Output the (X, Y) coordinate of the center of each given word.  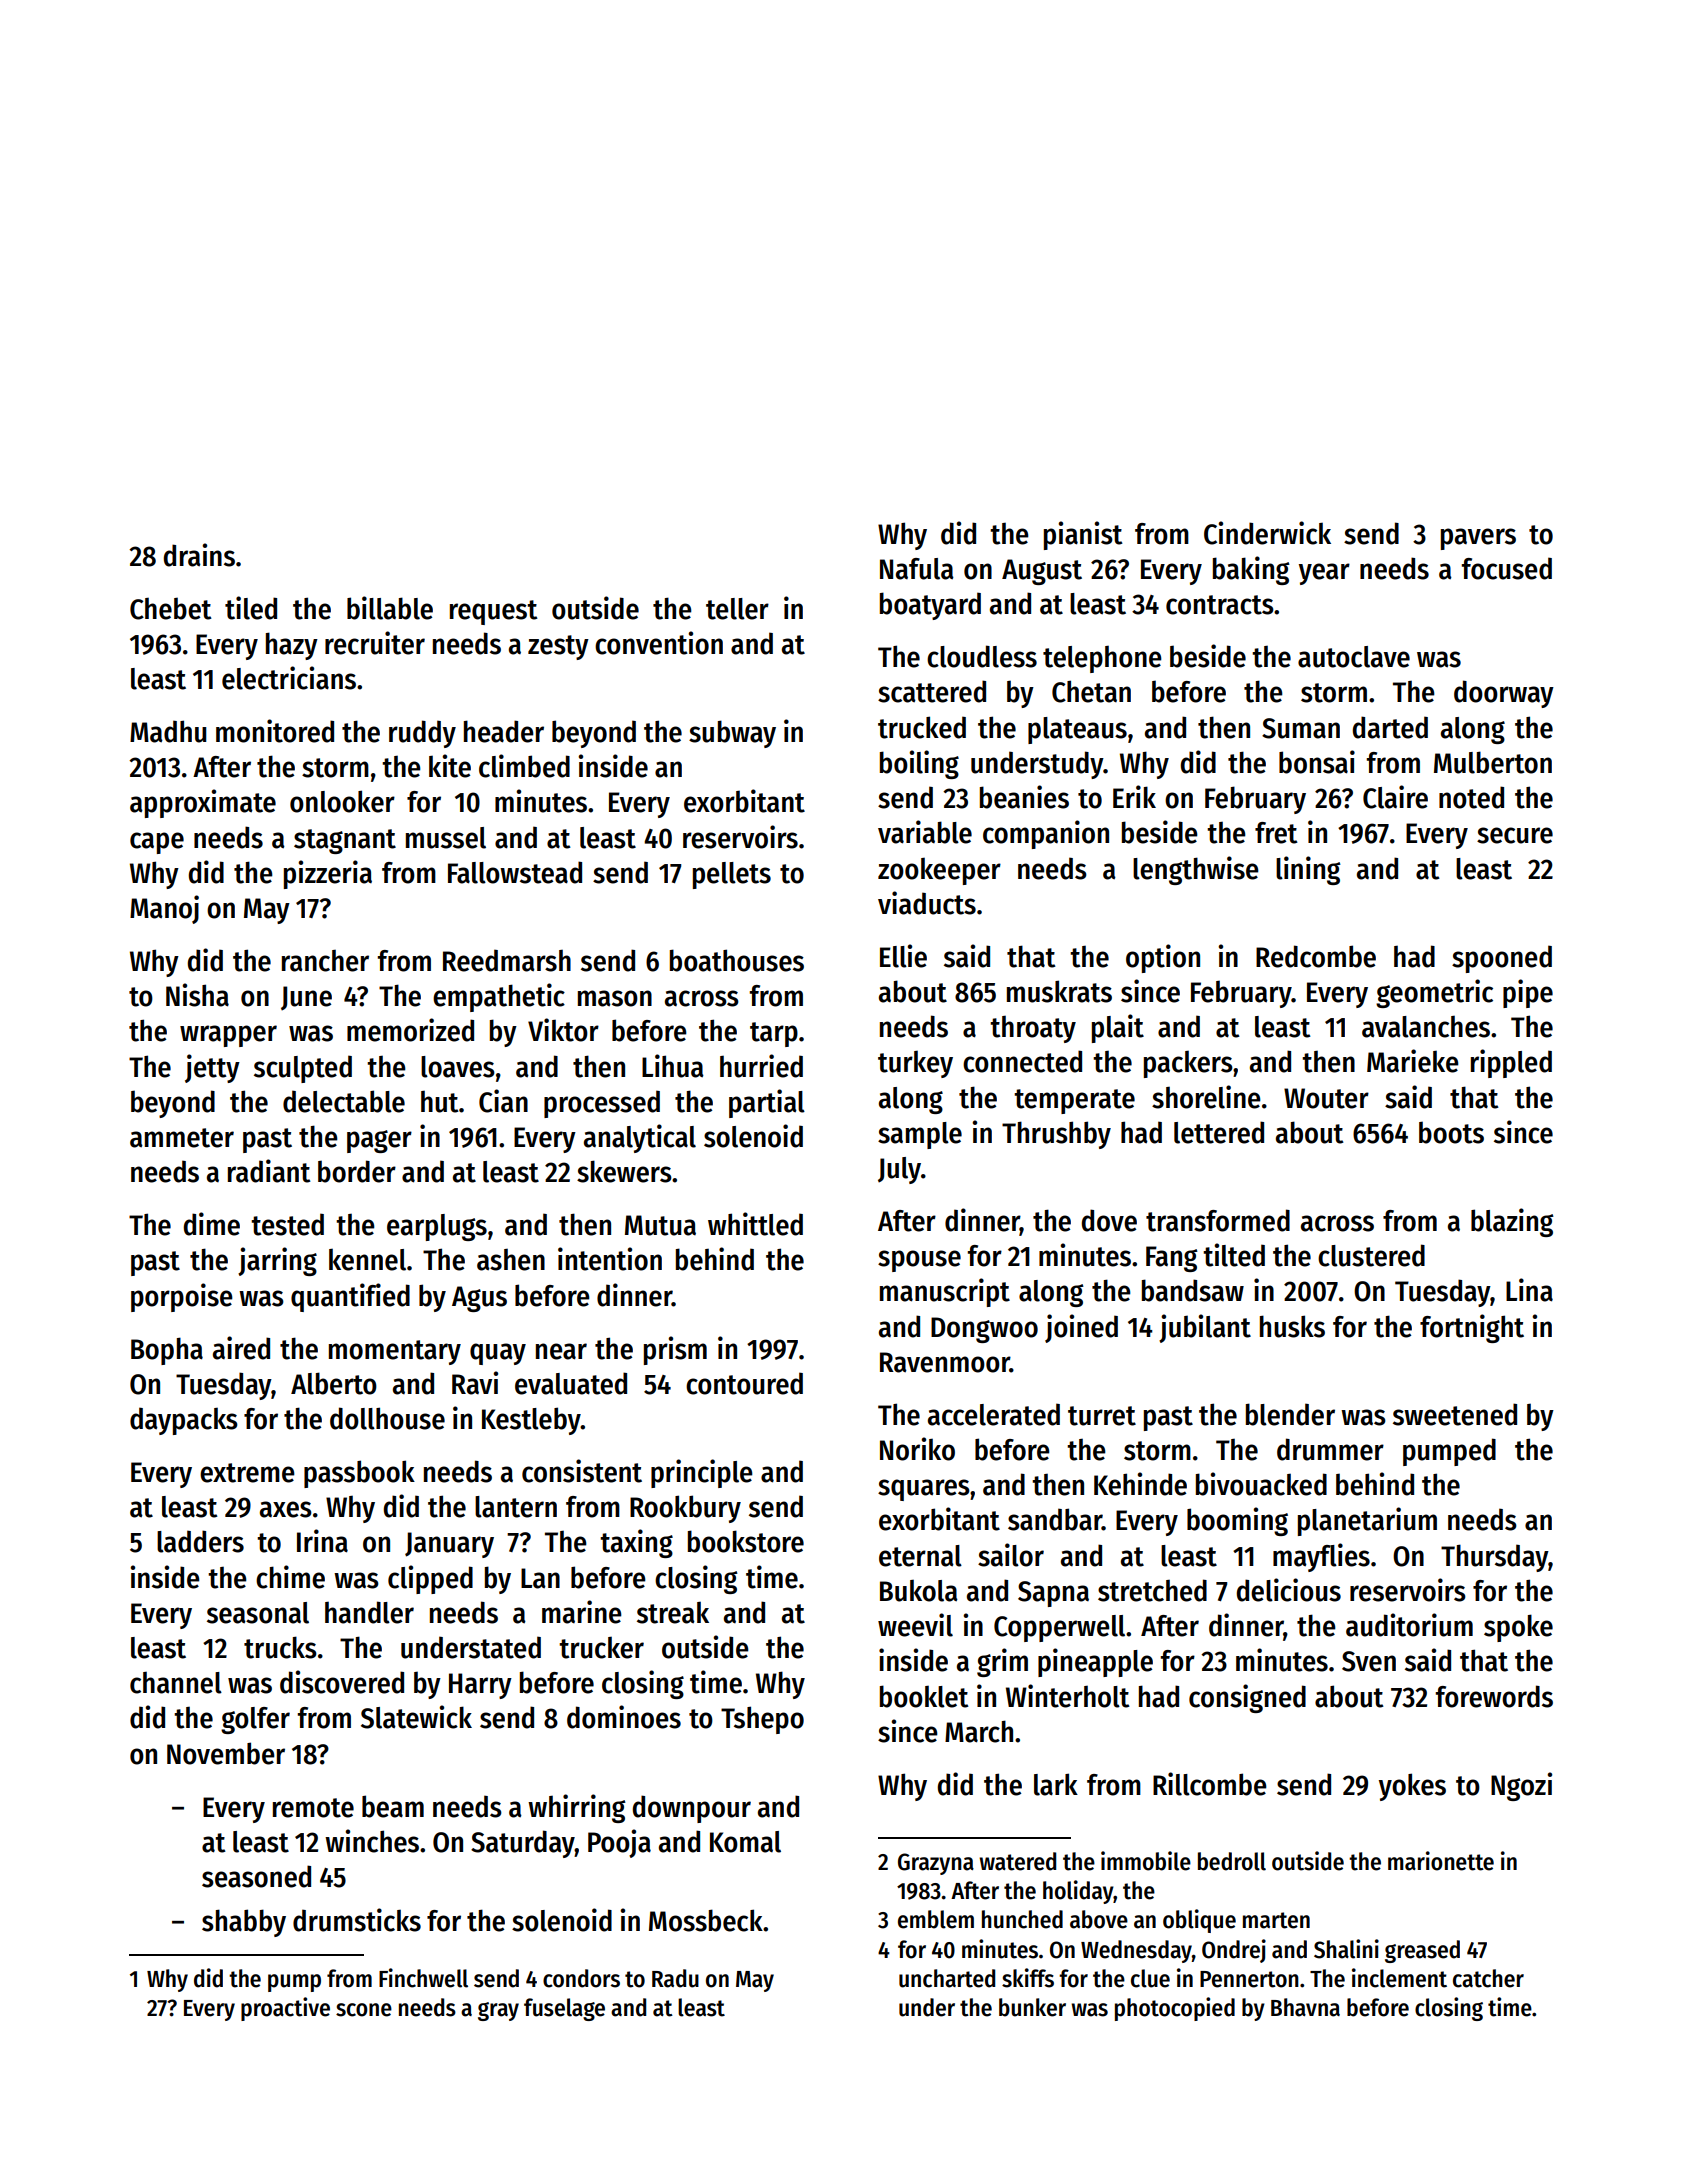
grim (1002, 1662)
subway (732, 734)
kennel (367, 1260)
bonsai (1317, 762)
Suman (1301, 728)
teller (737, 609)
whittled (755, 1224)
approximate (203, 803)
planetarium (1367, 1521)
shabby (244, 1923)
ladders (200, 1541)
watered (1017, 1861)
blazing (1512, 1222)
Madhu (168, 731)
